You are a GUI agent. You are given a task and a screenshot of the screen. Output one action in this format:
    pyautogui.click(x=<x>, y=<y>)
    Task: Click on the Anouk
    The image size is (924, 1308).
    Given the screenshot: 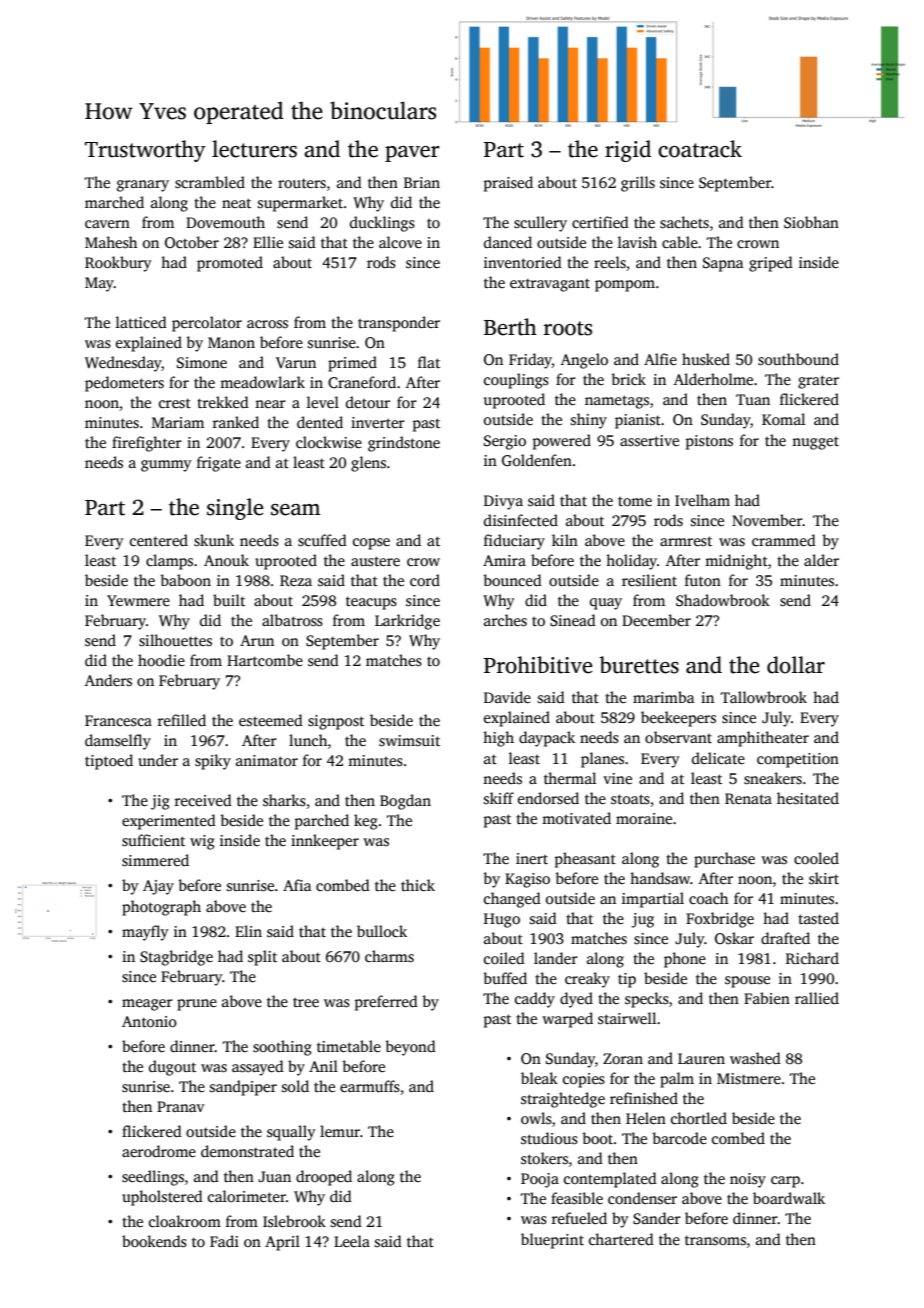 What is the action you would take?
    pyautogui.click(x=226, y=560)
